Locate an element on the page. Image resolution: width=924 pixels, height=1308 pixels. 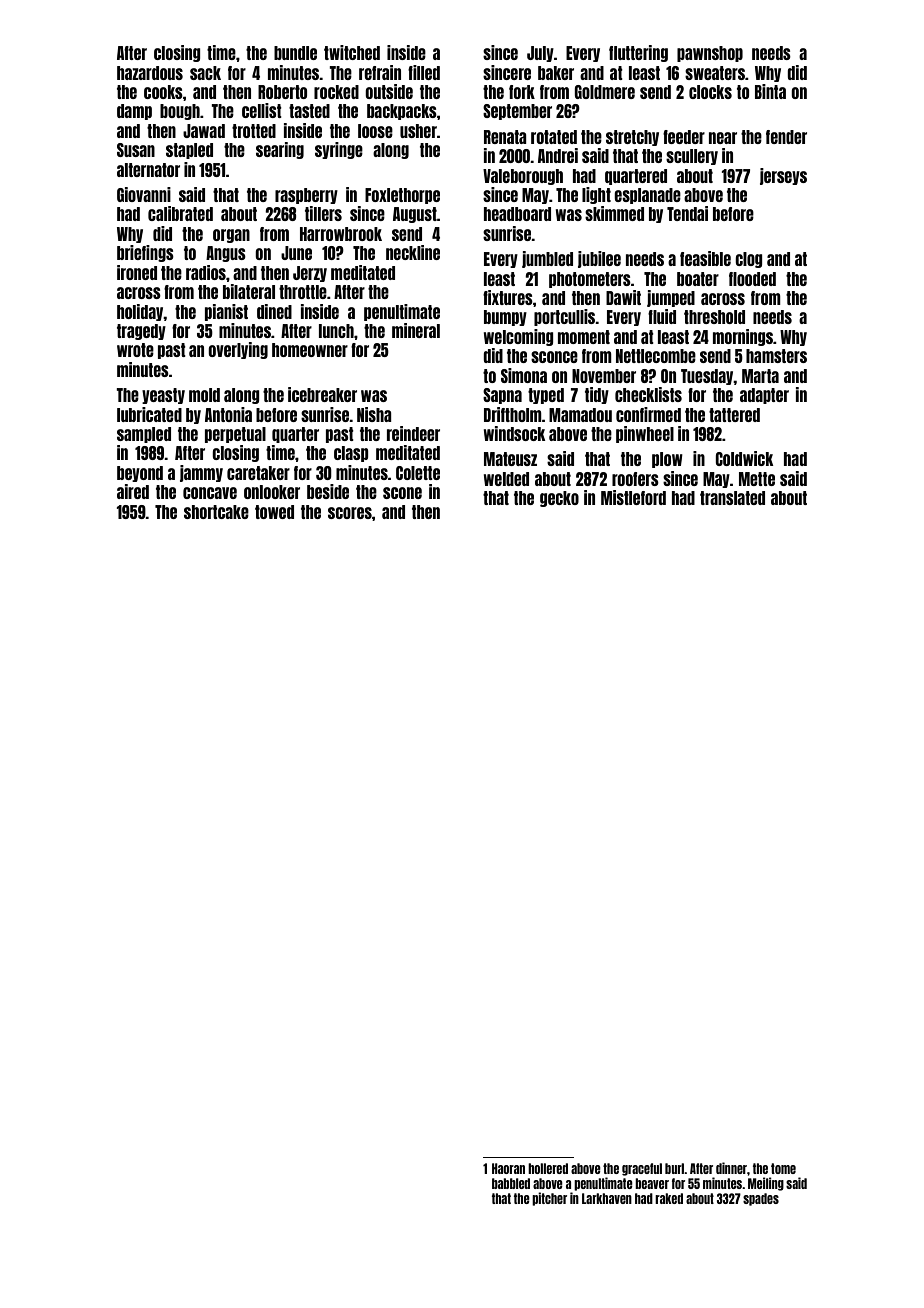
stapled is located at coordinates (189, 151).
